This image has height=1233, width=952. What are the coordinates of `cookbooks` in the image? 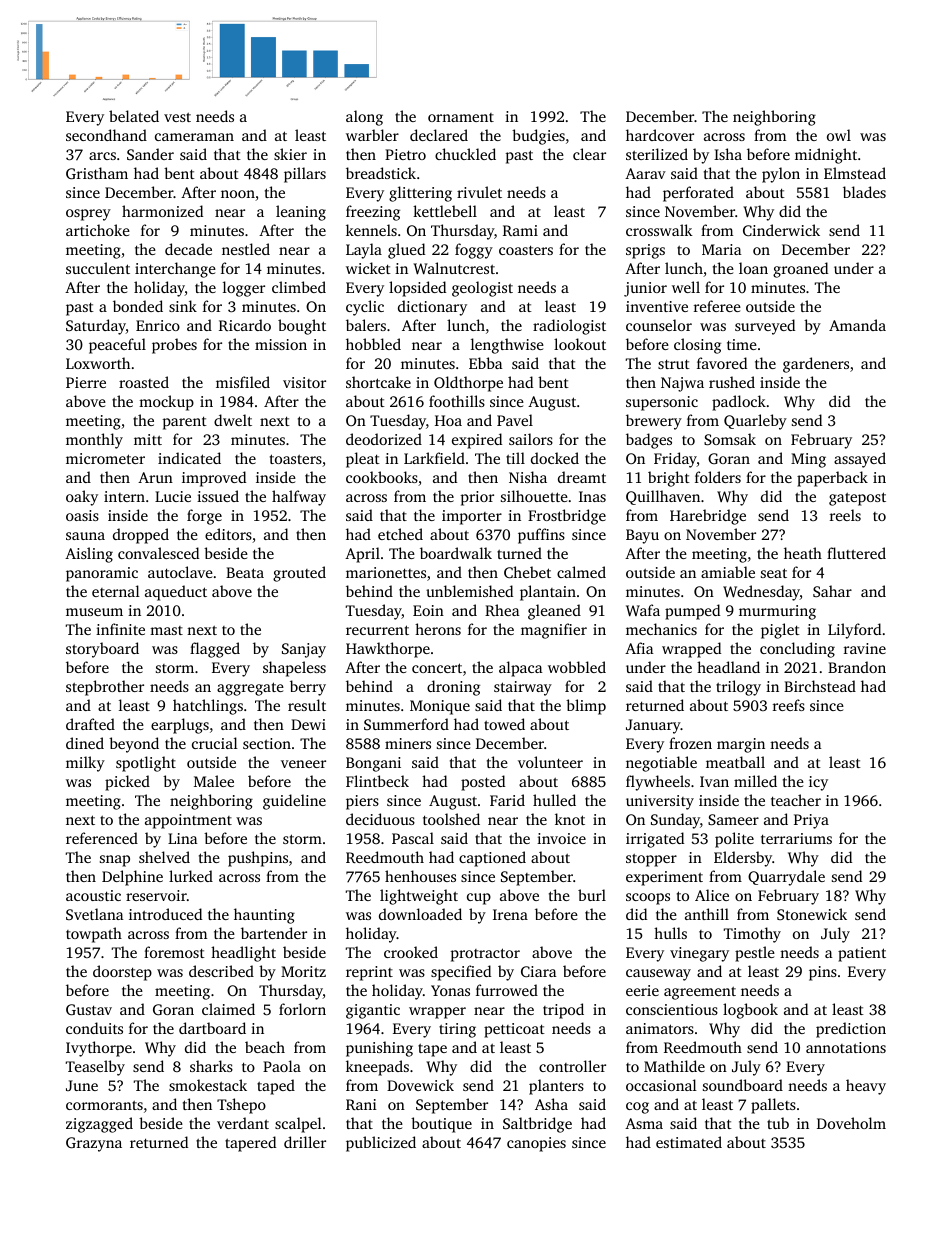 It's located at (382, 477).
